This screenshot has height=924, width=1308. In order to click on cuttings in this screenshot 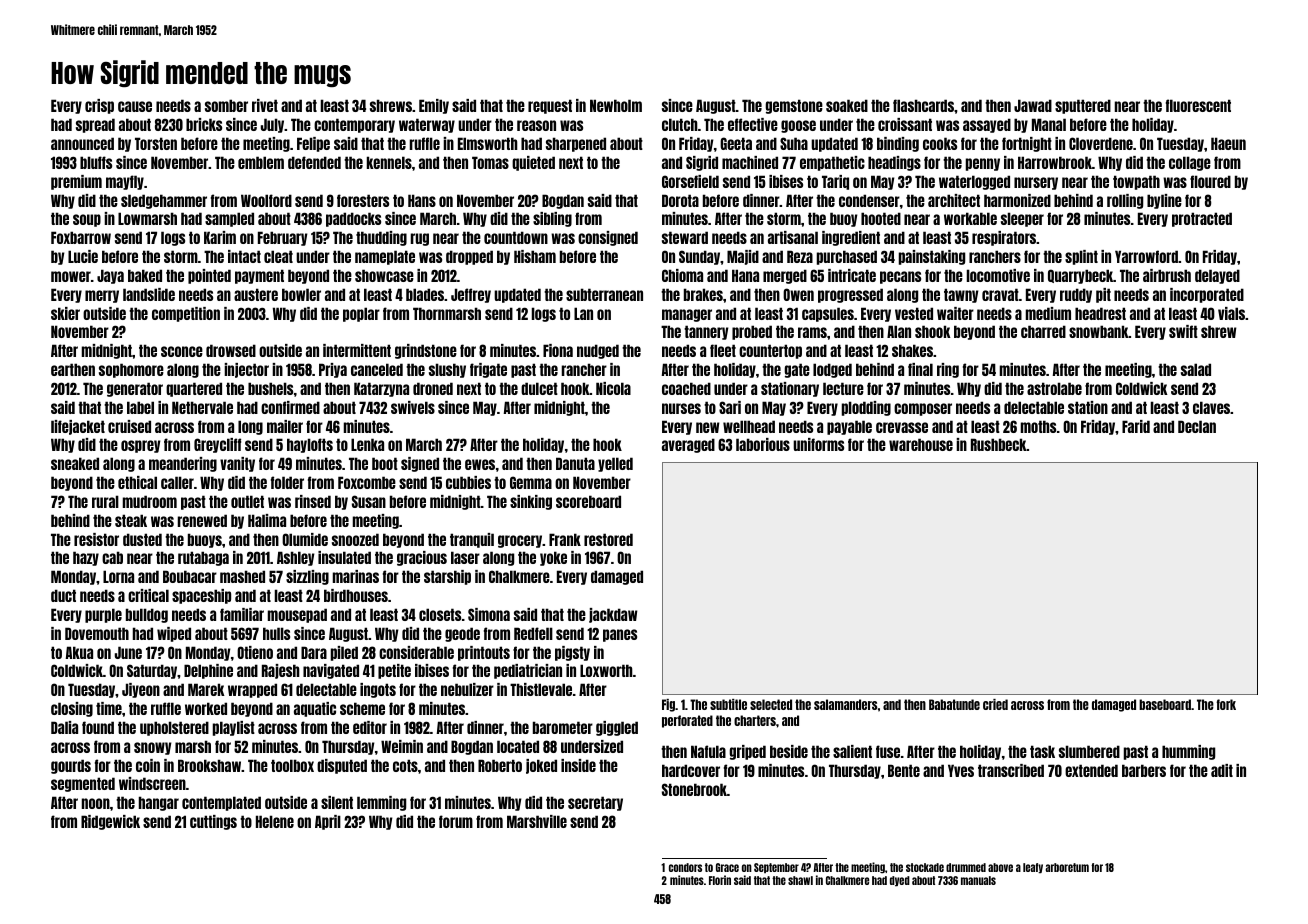, I will do `click(213, 822)`.
